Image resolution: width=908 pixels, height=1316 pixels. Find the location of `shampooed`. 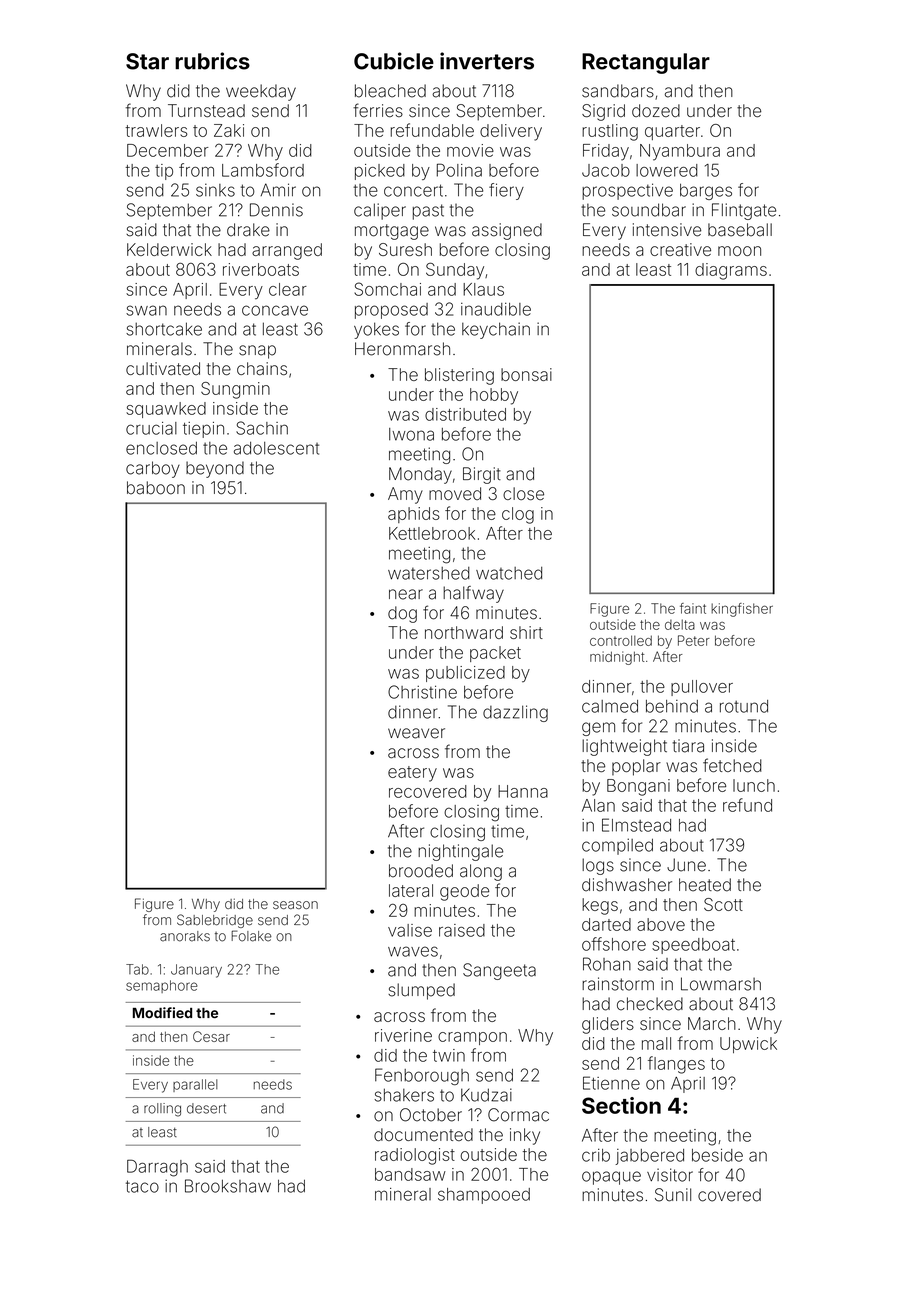

shampooed is located at coordinates (484, 1196).
